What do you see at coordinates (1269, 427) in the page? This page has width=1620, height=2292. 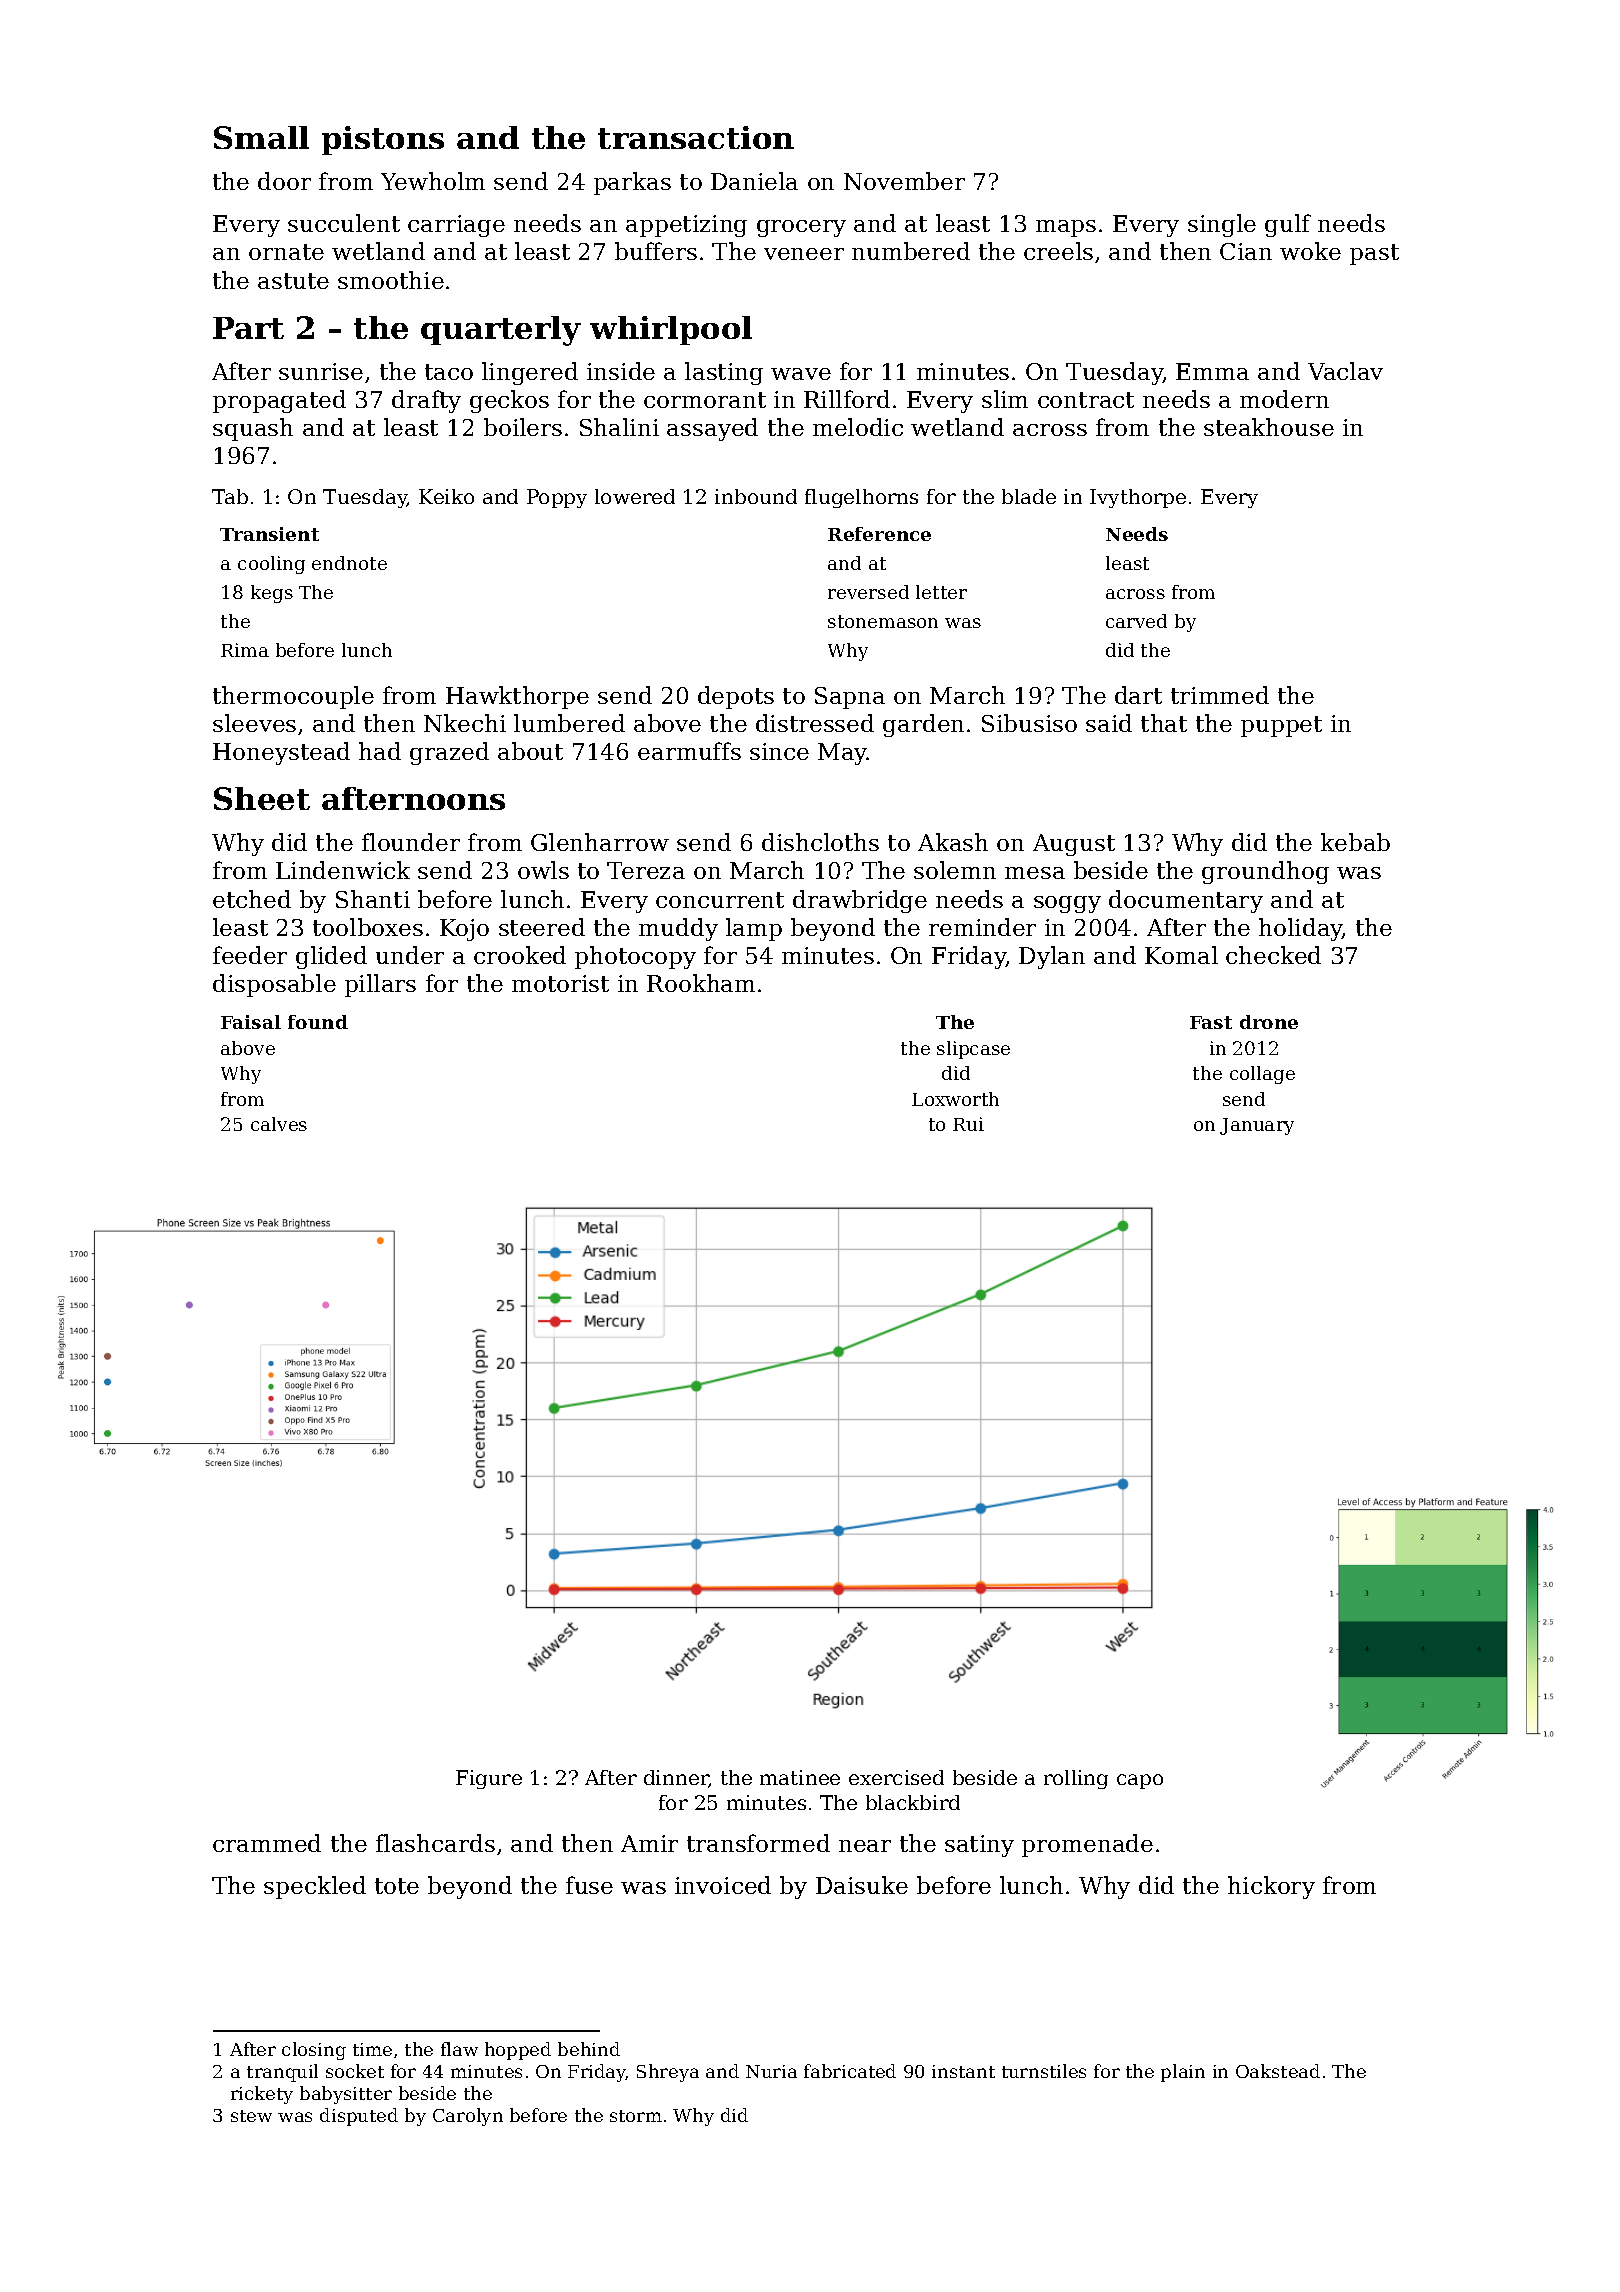 I see `steakhouse` at bounding box center [1269, 427].
